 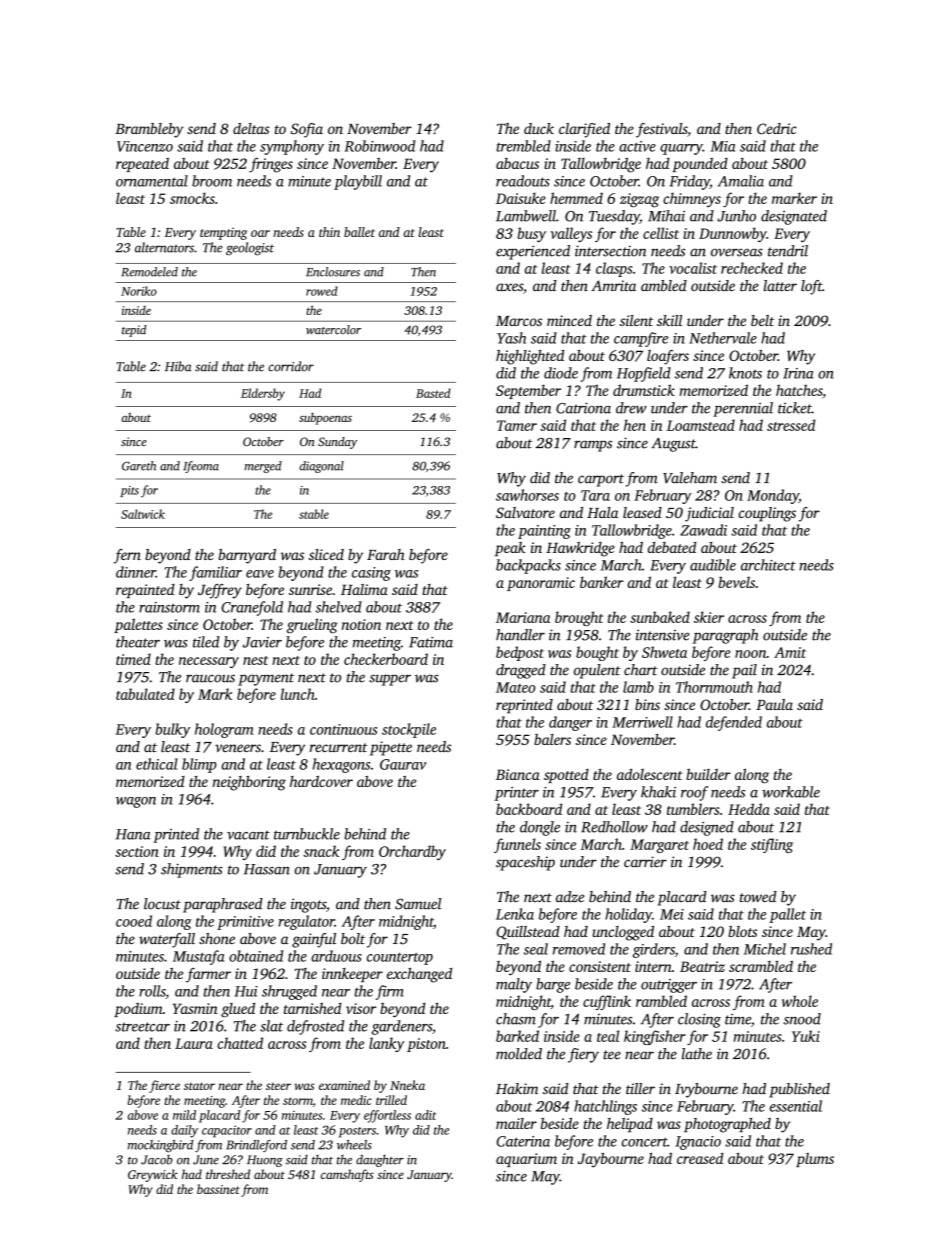 What do you see at coordinates (341, 765) in the page?
I see `hexagons` at bounding box center [341, 765].
